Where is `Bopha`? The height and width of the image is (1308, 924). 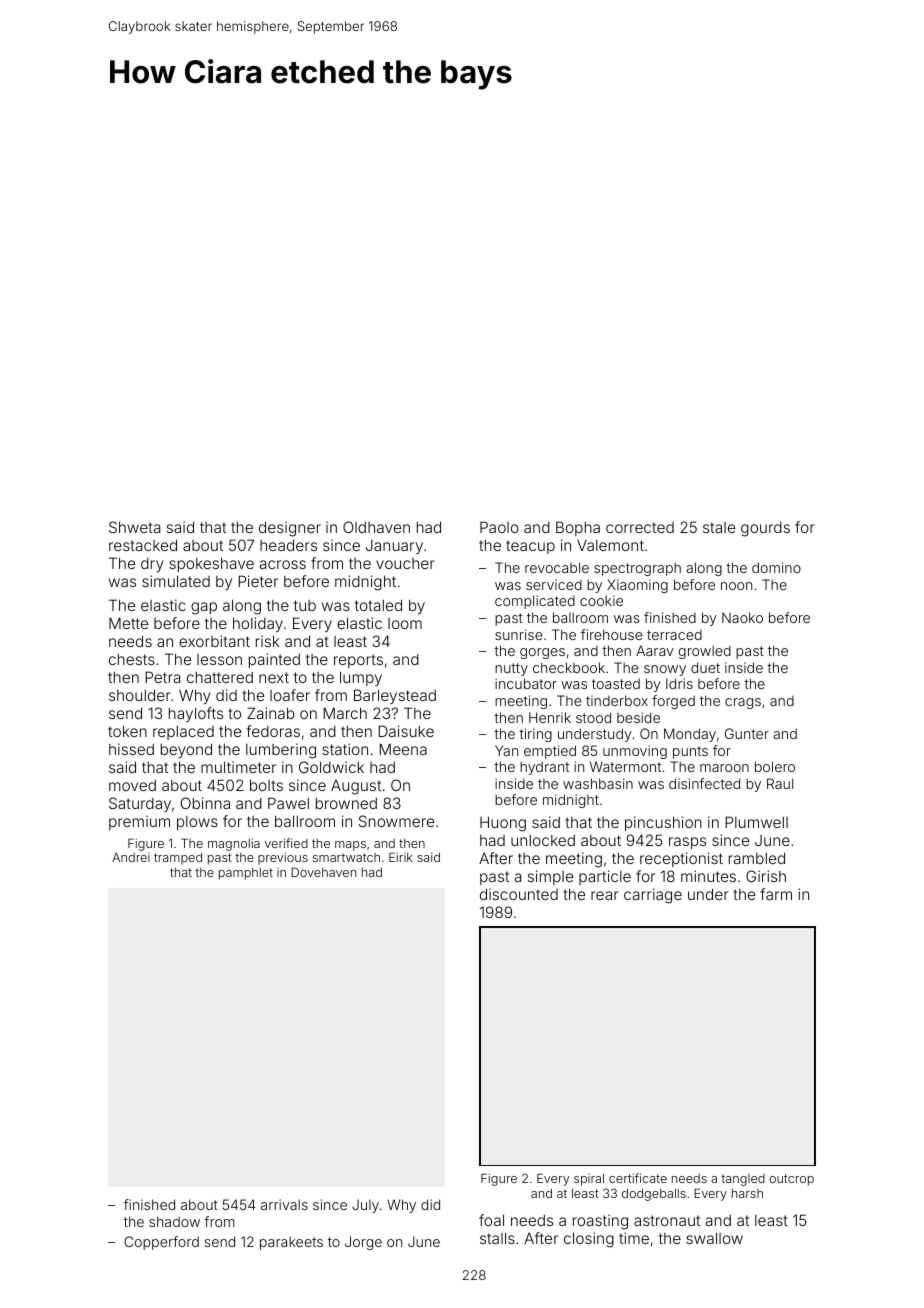 Bopha is located at coordinates (578, 528).
